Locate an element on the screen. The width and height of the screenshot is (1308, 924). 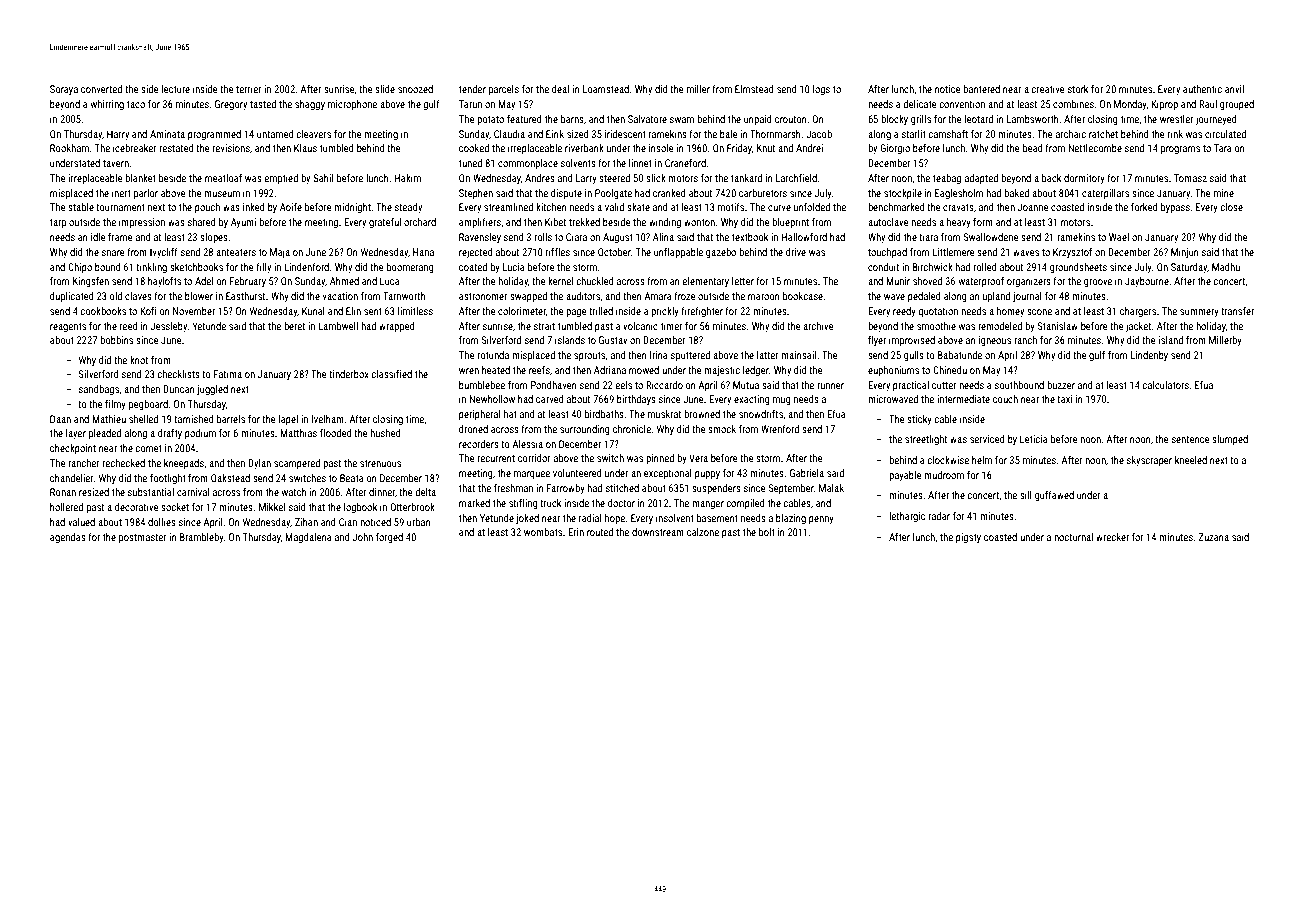
stable is located at coordinates (81, 207).
